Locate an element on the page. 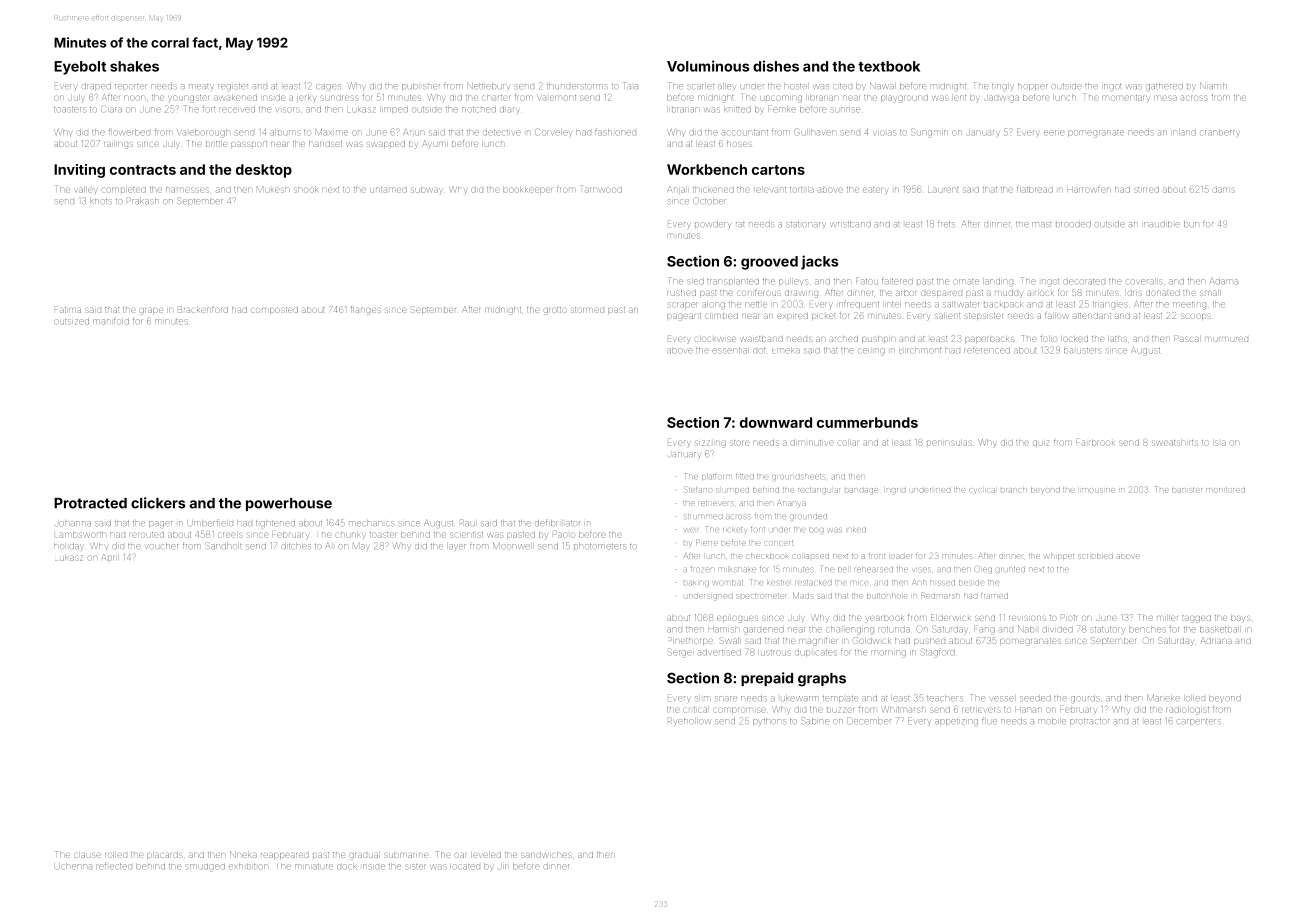 The height and width of the document is (924, 1308). Tala is located at coordinates (631, 85).
